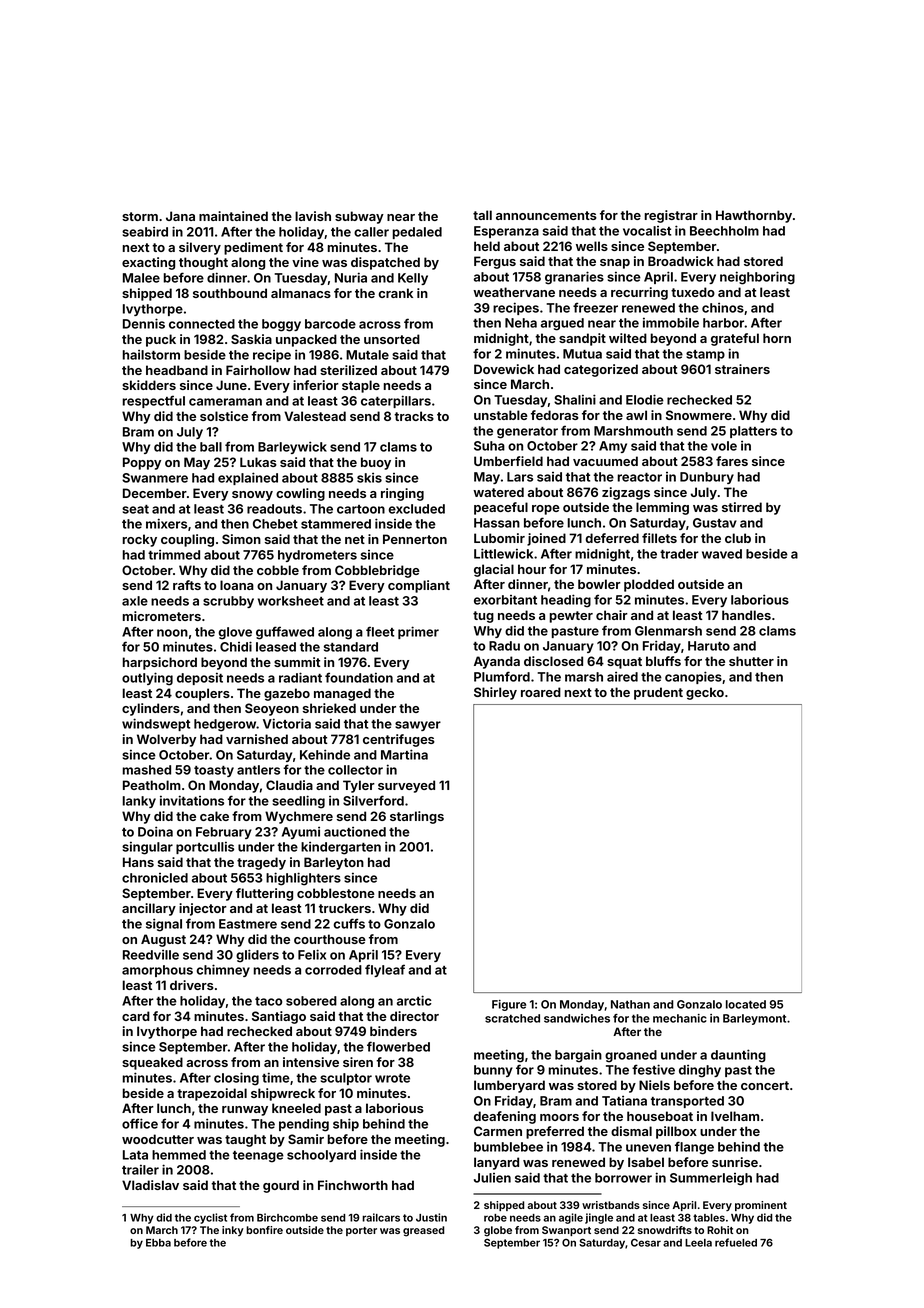 The height and width of the document is (1308, 924). What do you see at coordinates (630, 1004) in the document?
I see `Nathan` at bounding box center [630, 1004].
